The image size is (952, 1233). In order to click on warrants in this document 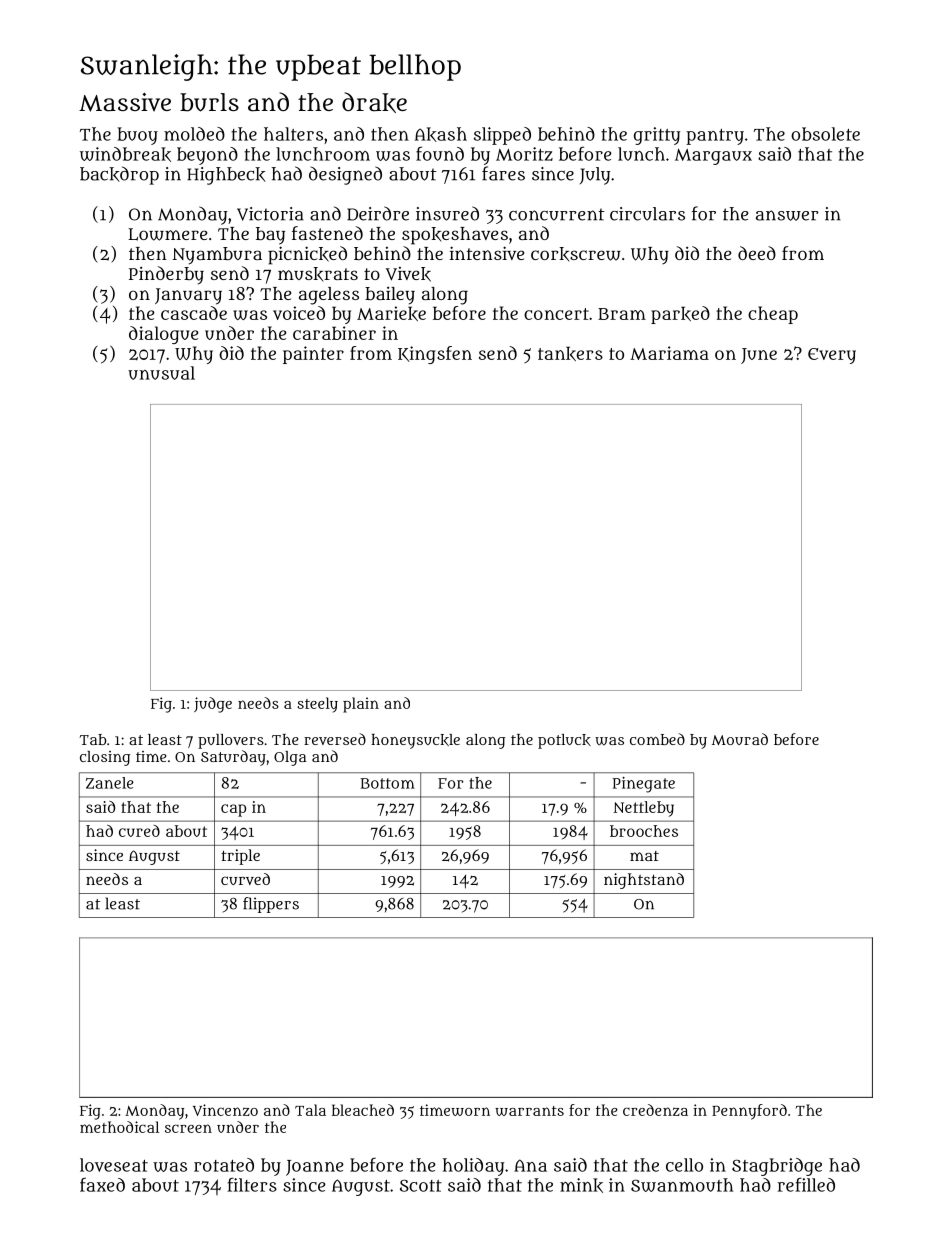, I will do `click(529, 1111)`.
